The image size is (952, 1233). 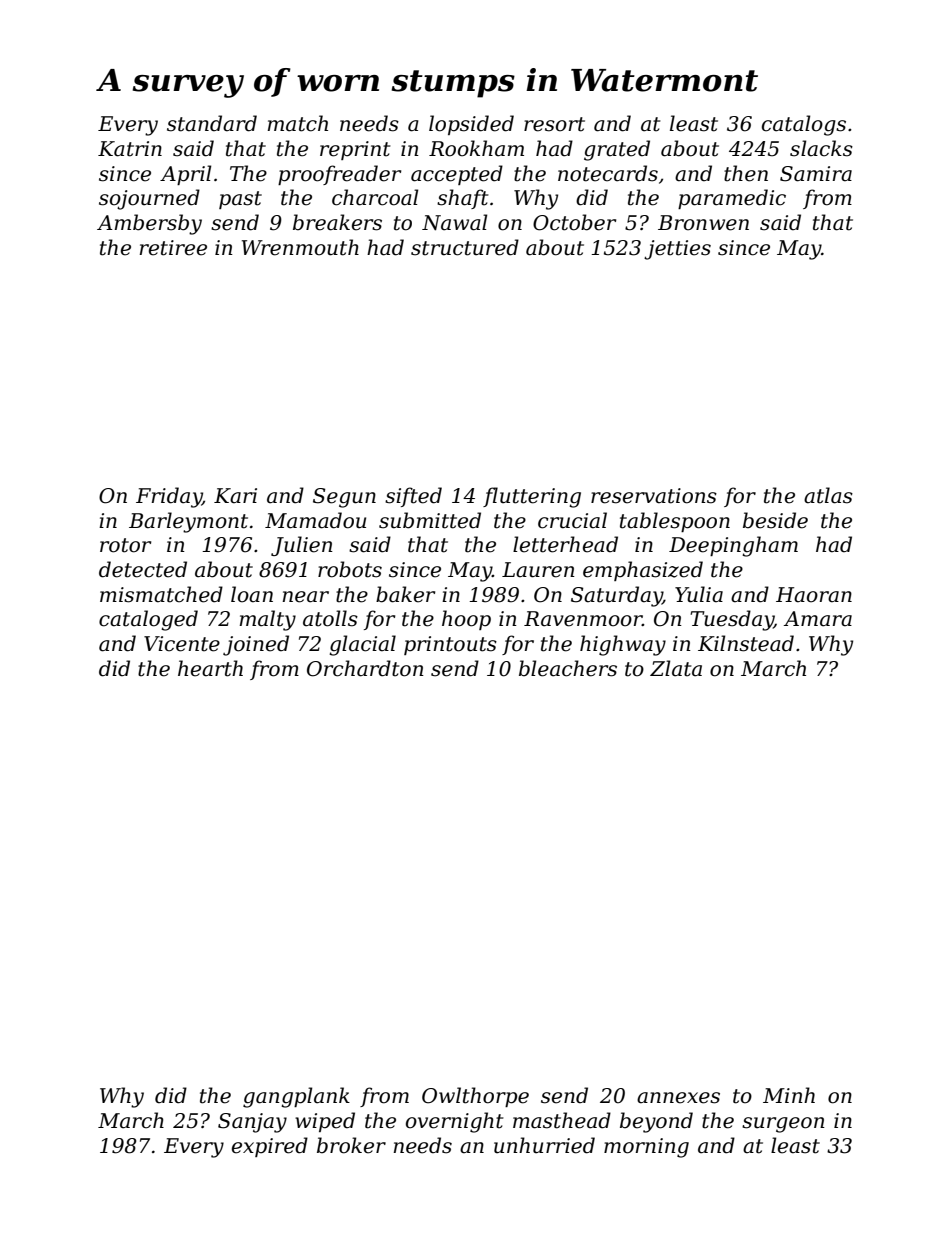 I want to click on beside, so click(x=775, y=520).
